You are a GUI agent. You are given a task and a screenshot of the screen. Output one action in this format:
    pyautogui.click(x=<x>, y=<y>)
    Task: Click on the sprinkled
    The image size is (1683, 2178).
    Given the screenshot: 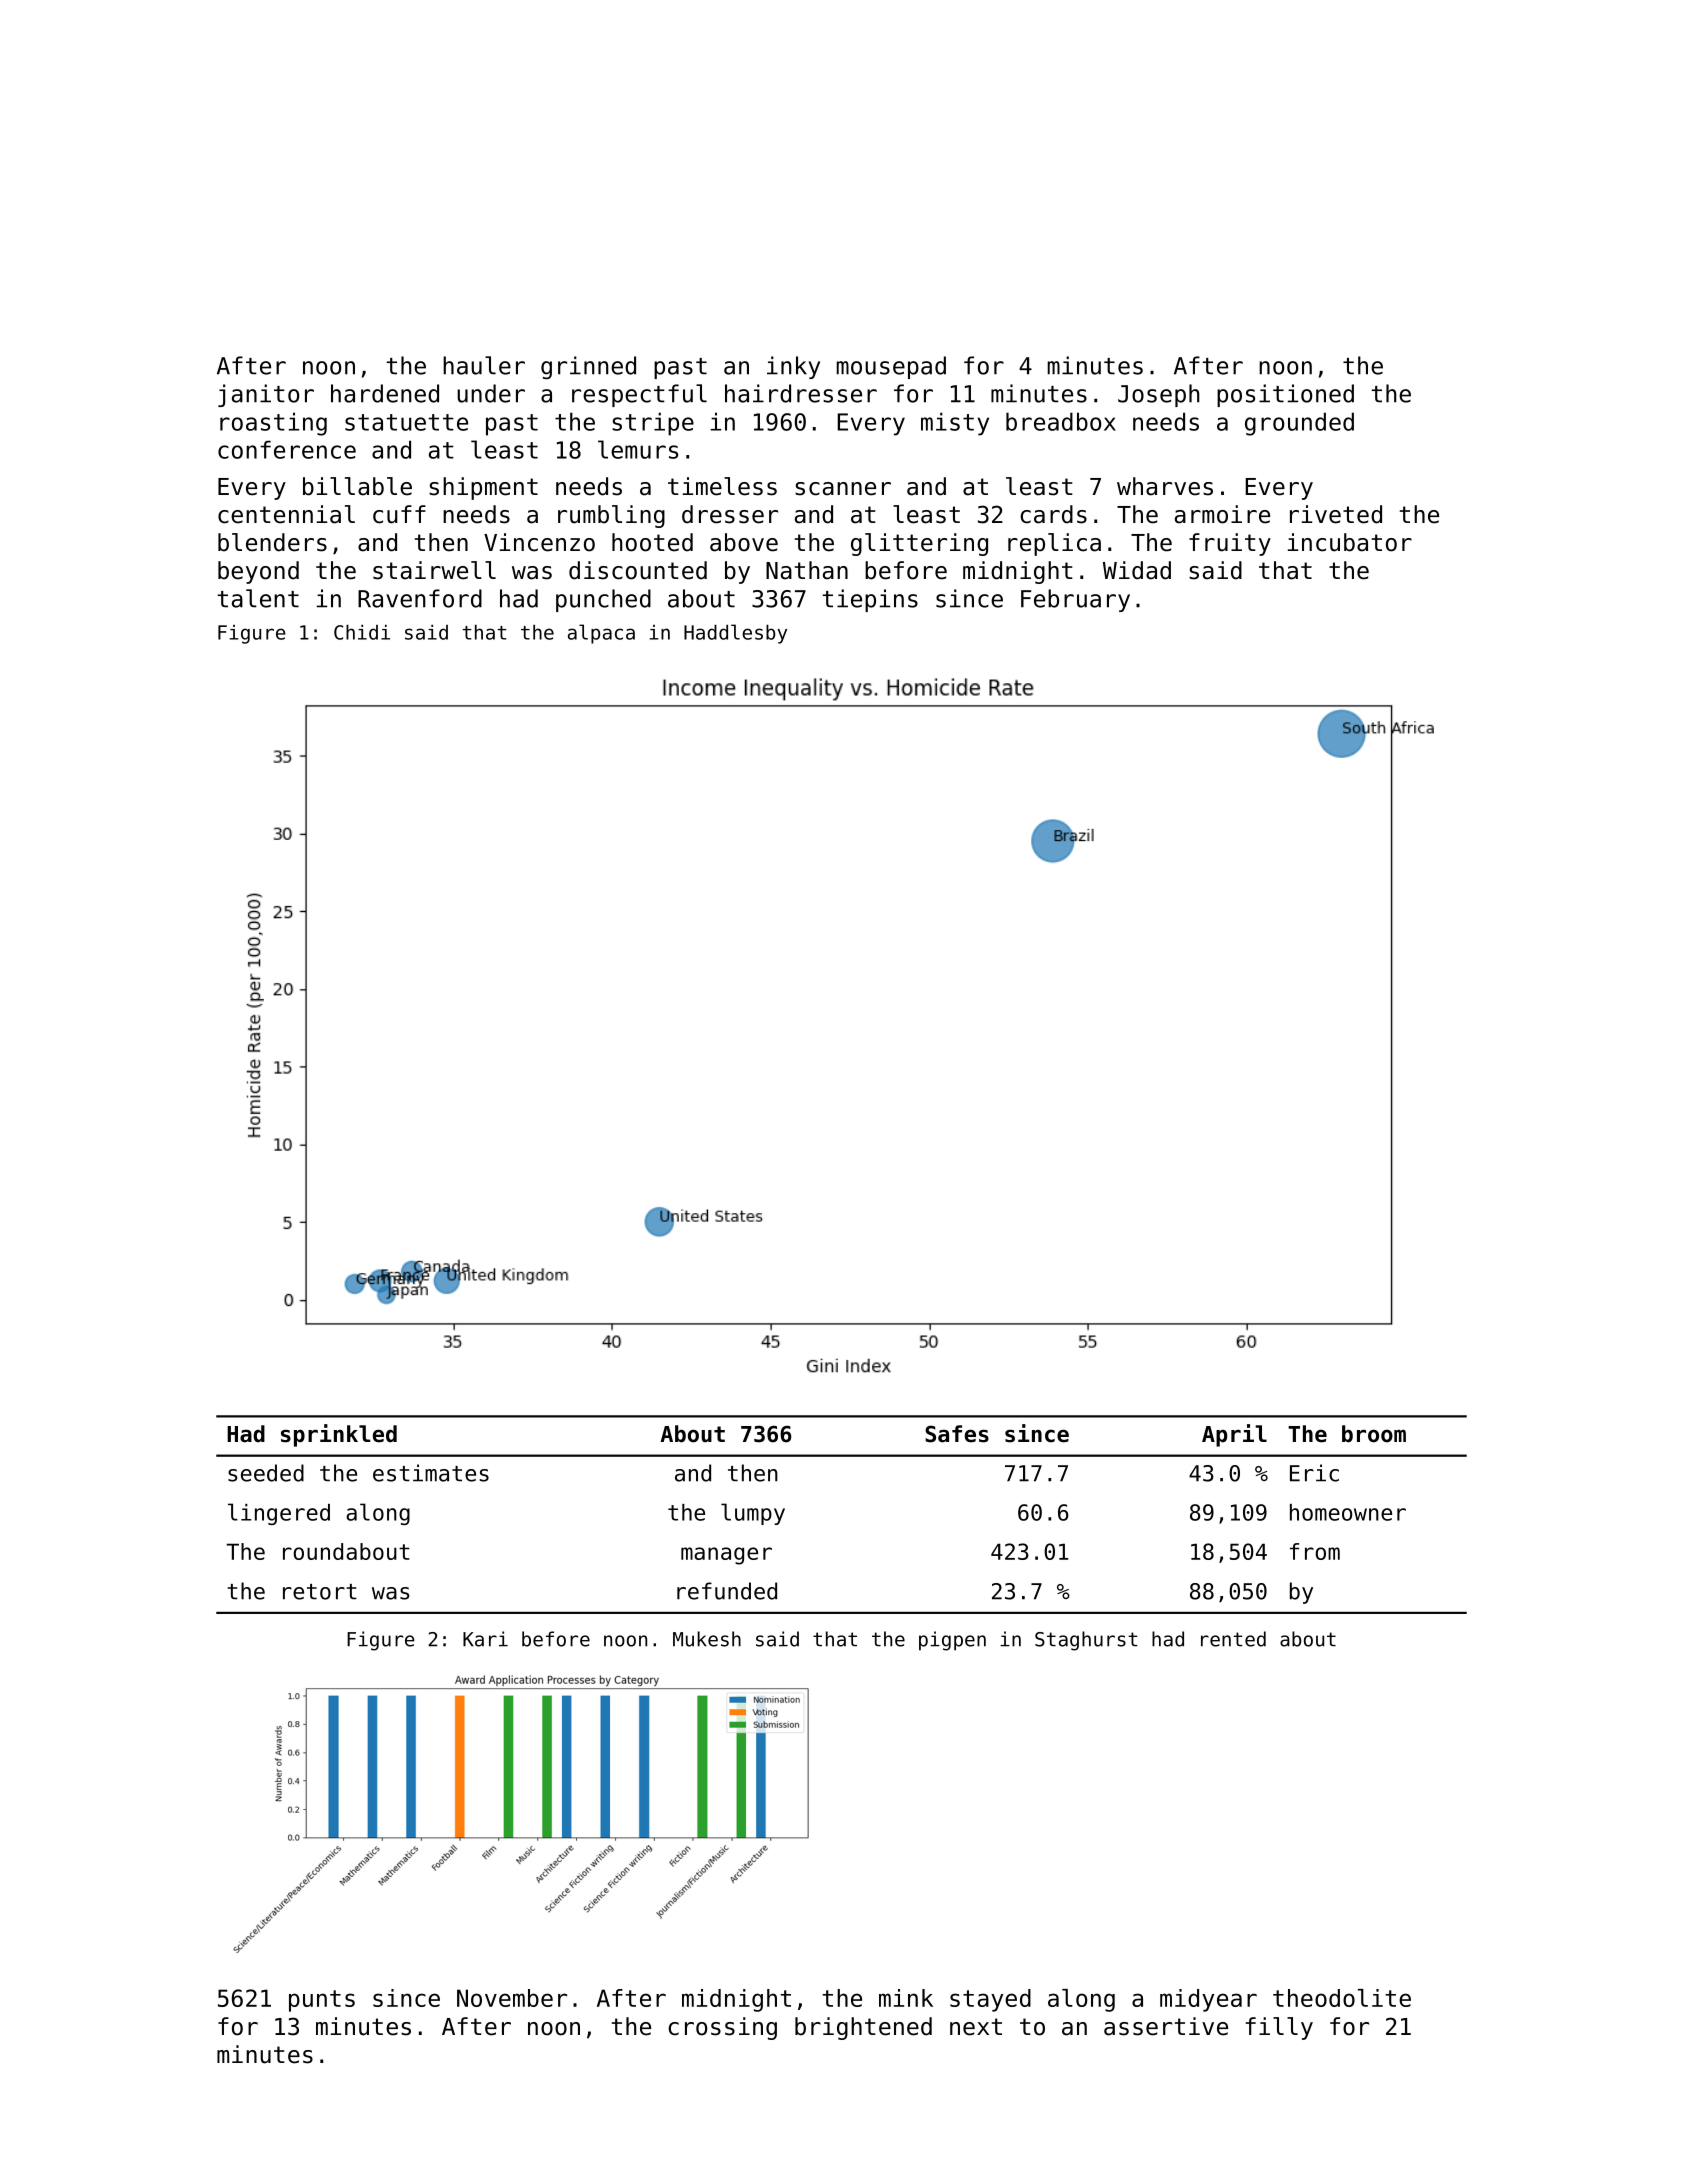 What is the action you would take?
    pyautogui.click(x=339, y=1435)
